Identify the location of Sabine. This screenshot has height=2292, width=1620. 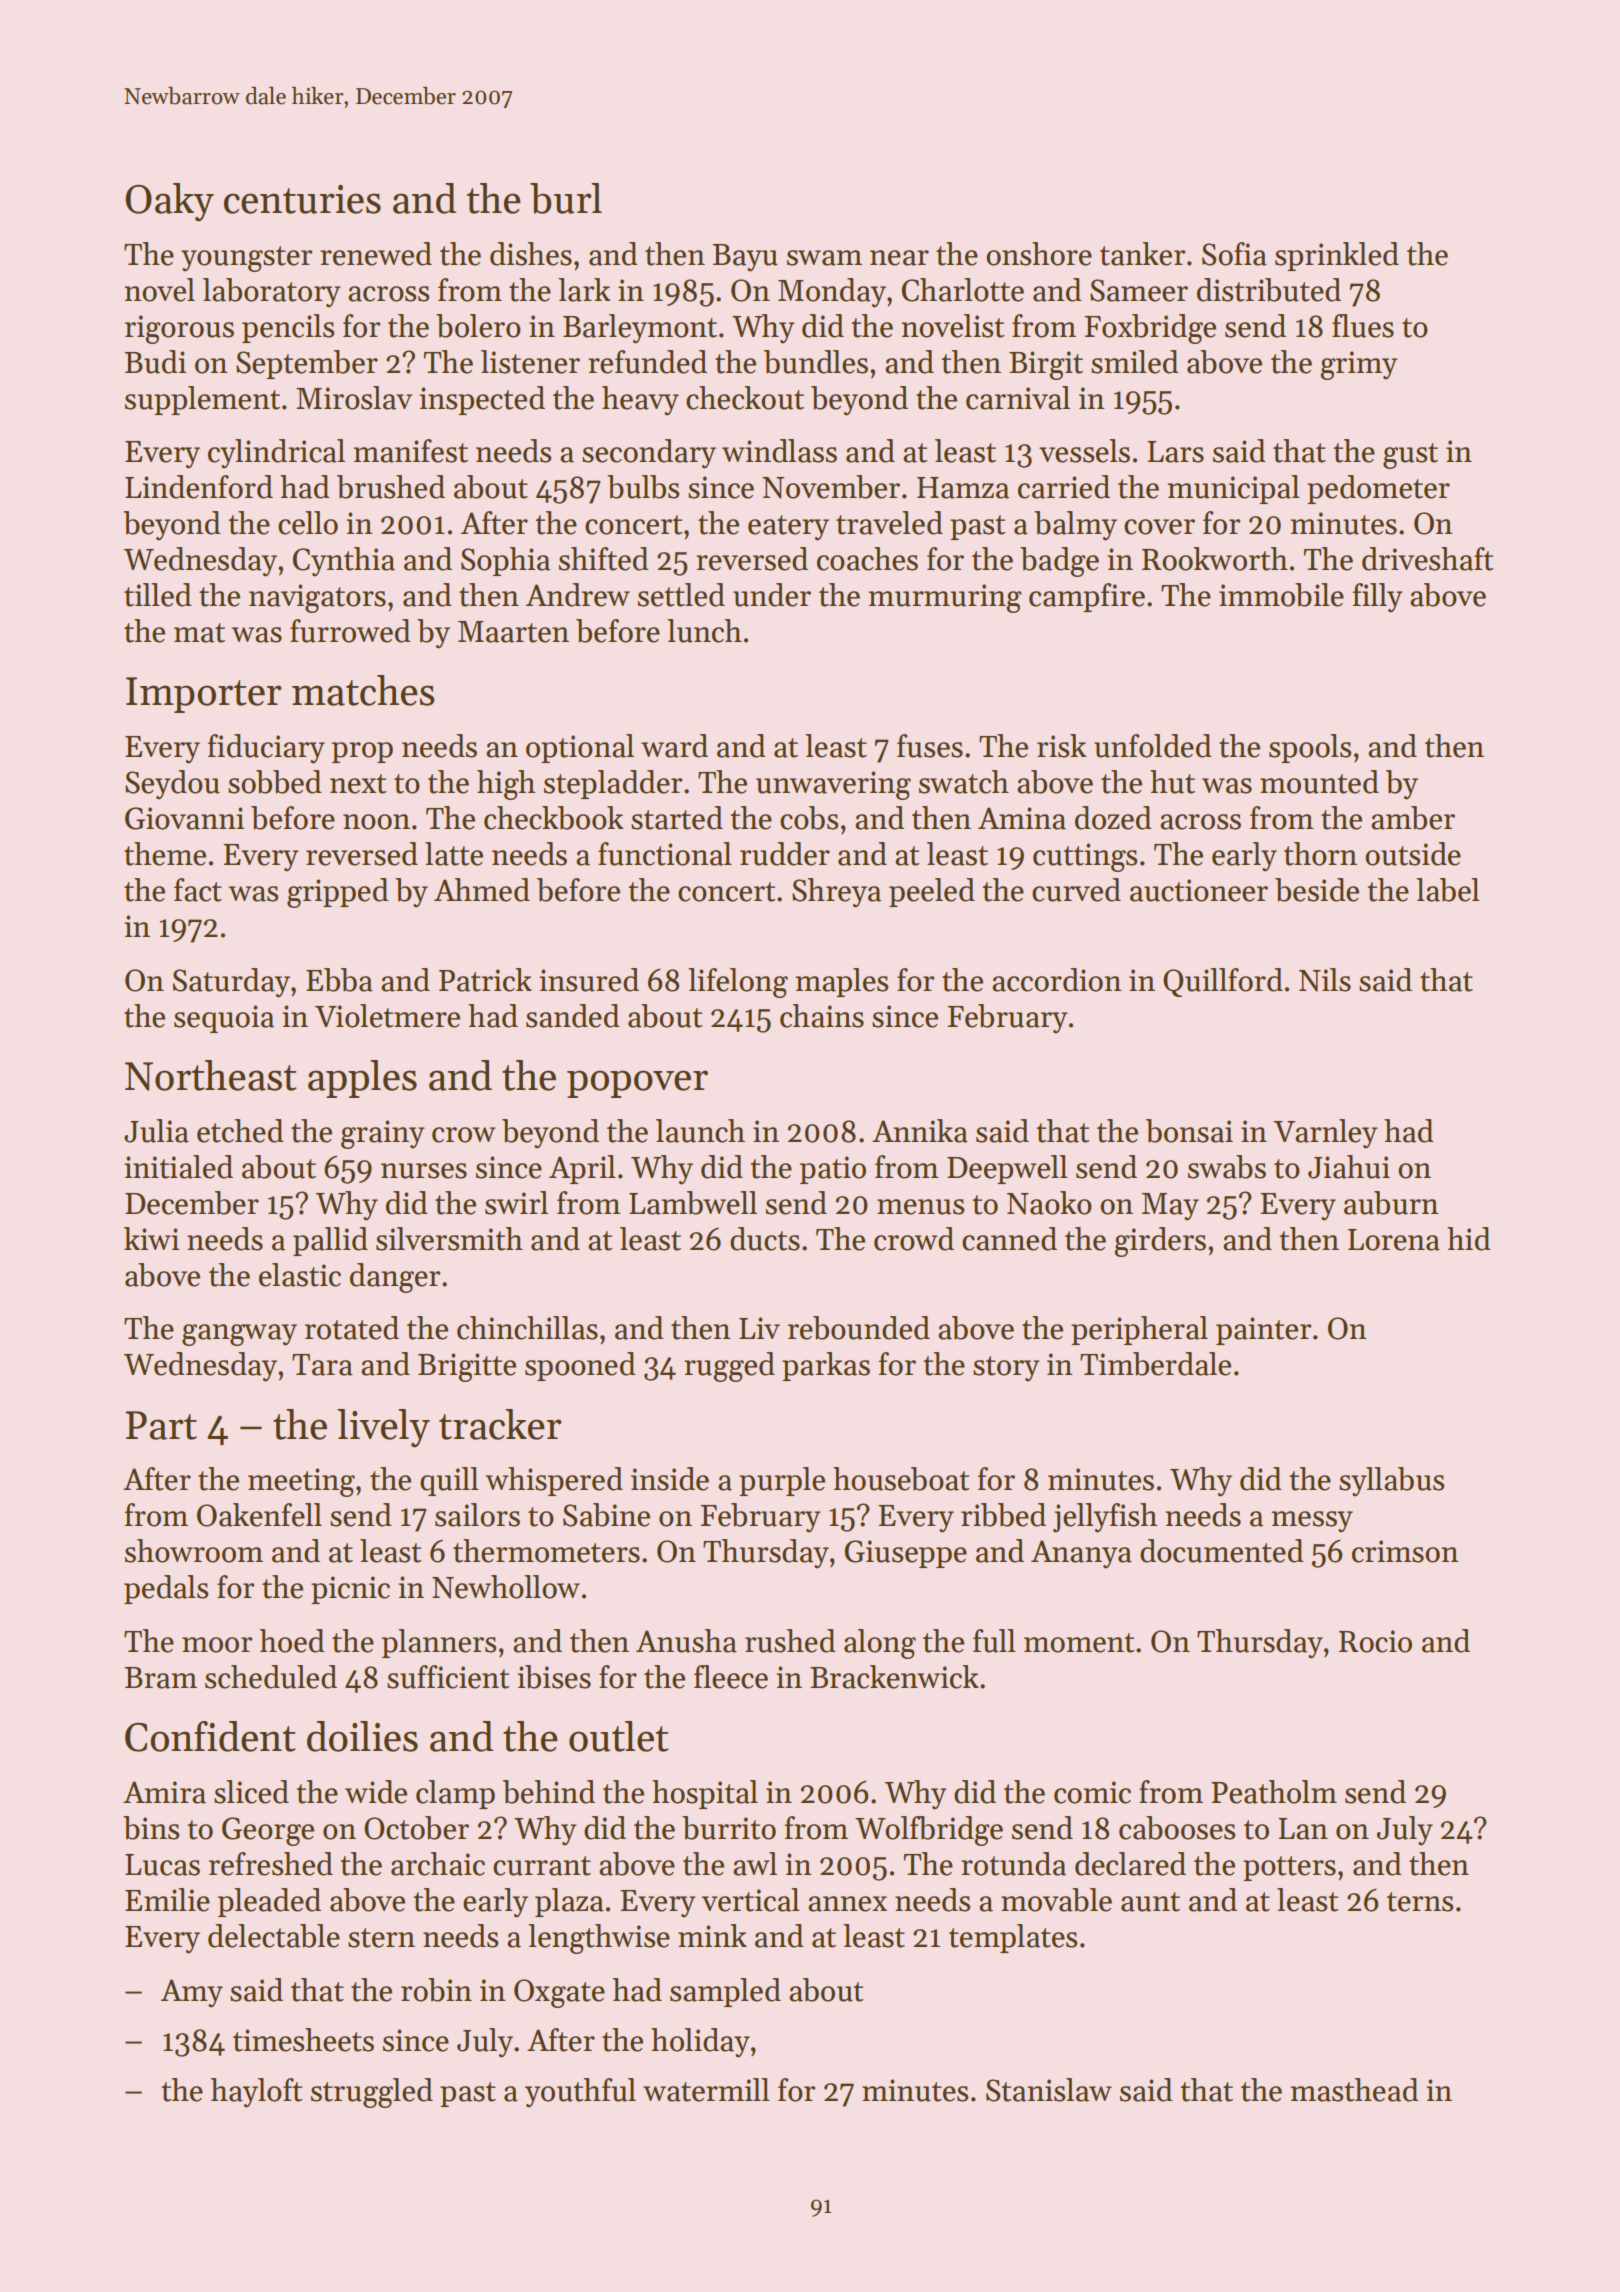
(606, 1515).
